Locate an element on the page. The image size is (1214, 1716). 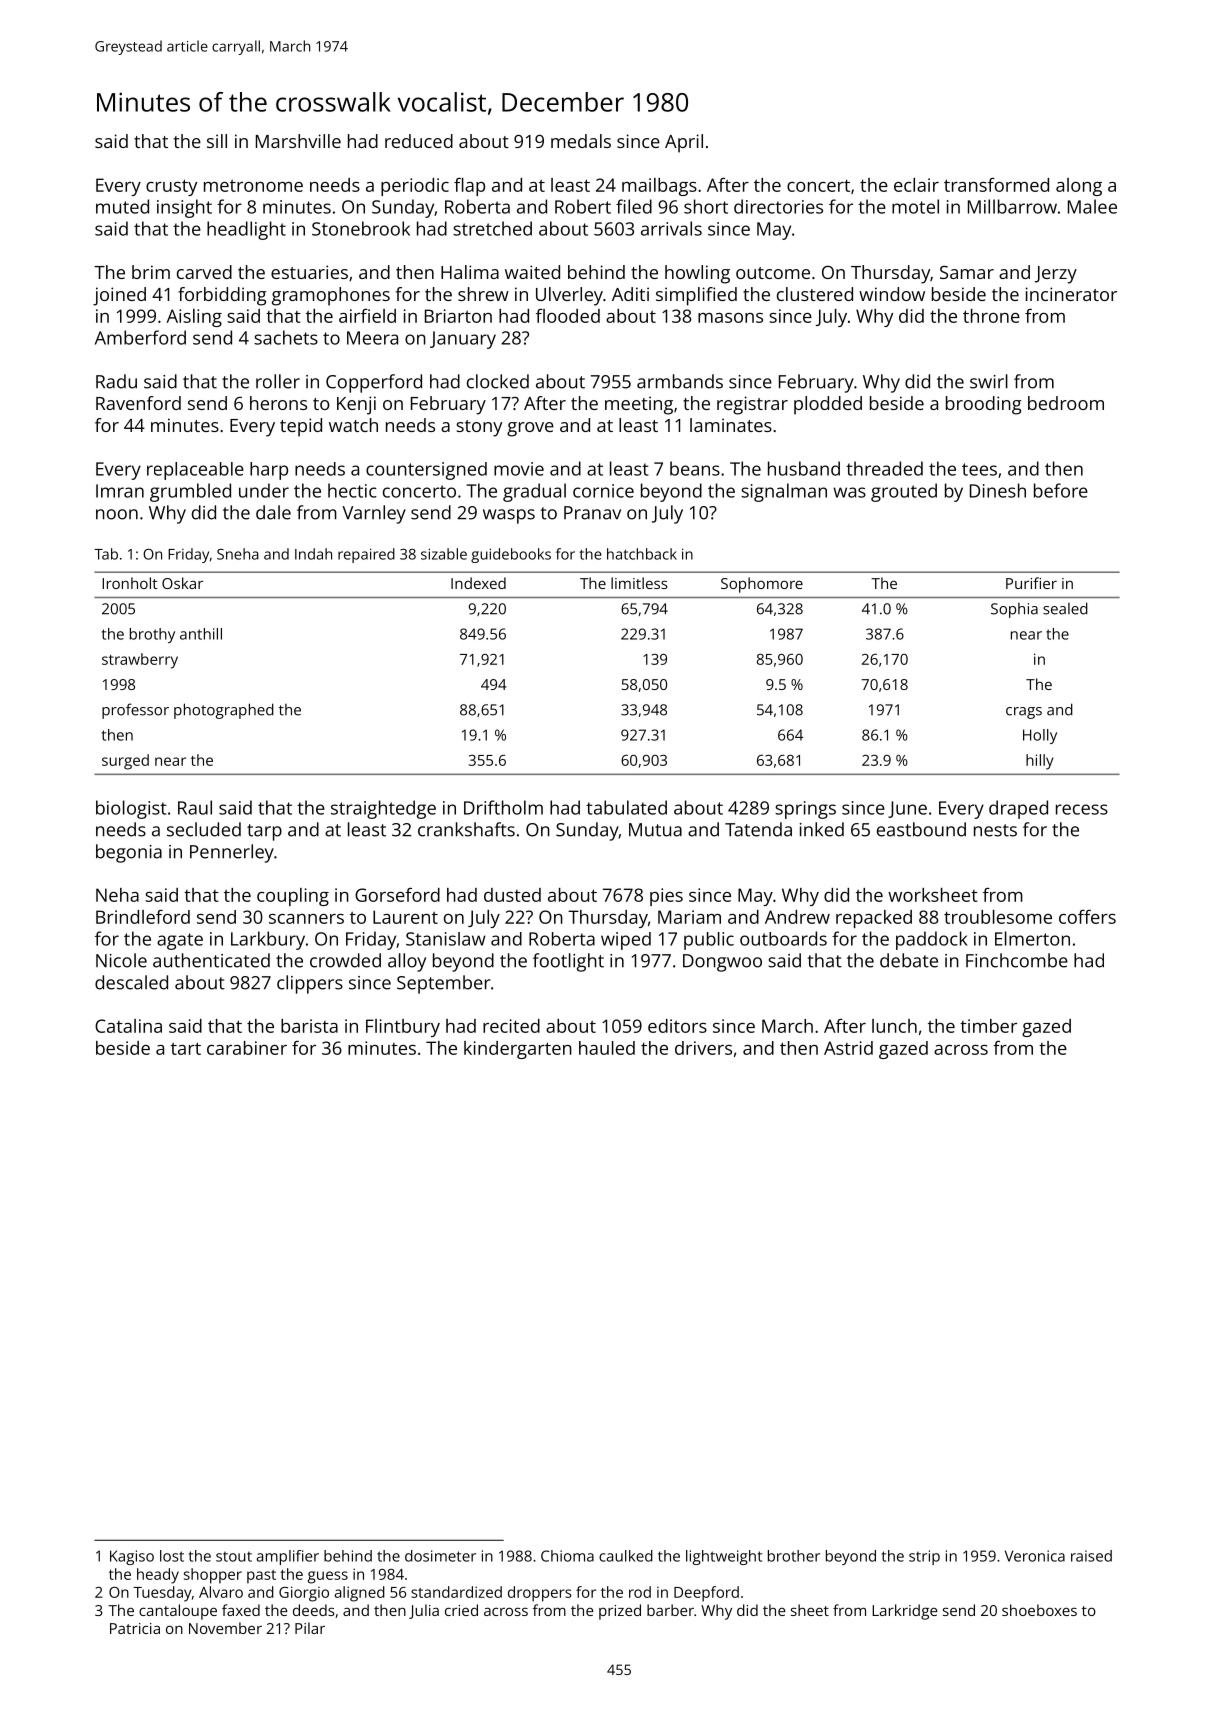
grouted is located at coordinates (904, 492).
